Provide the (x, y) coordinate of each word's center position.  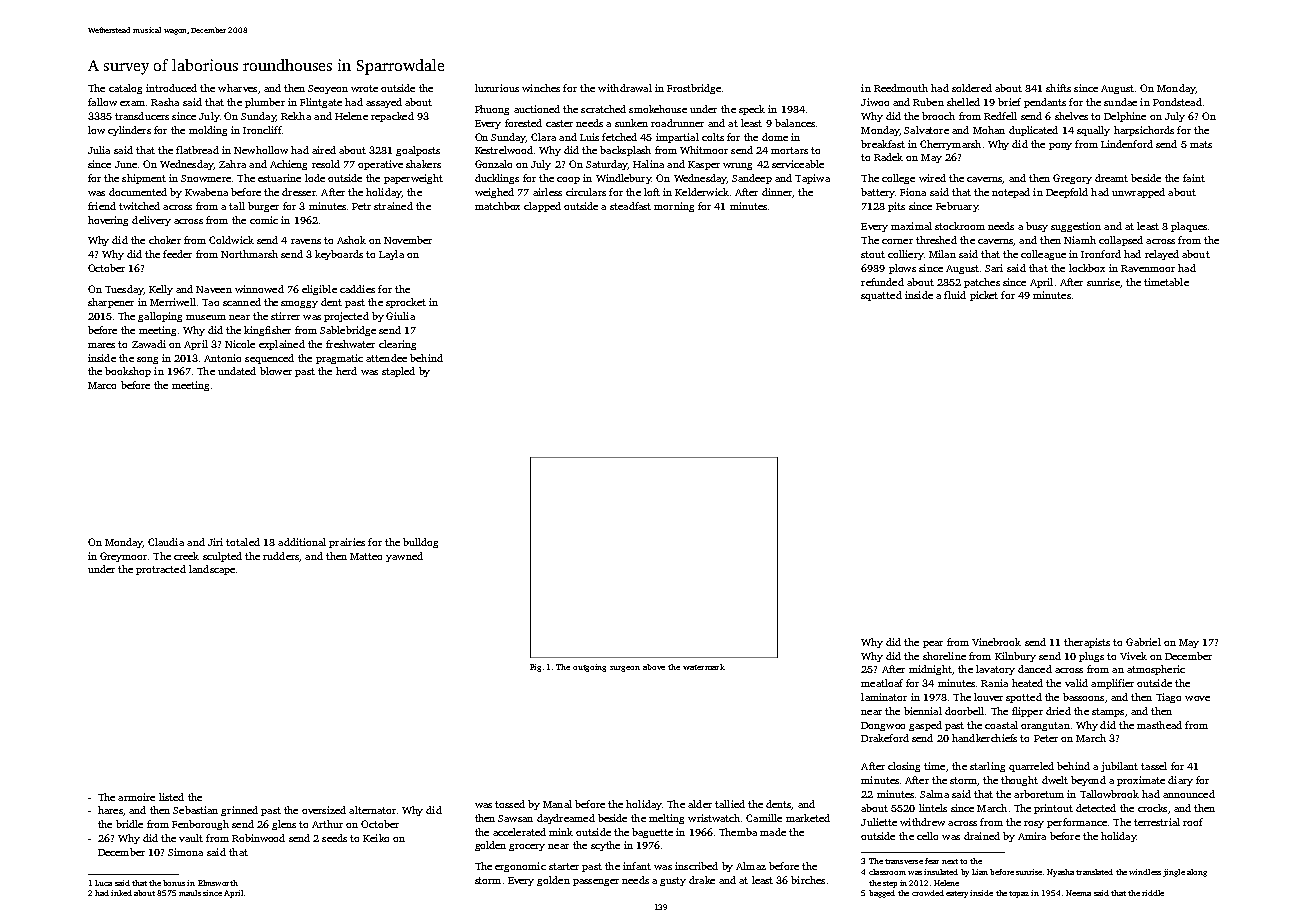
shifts (1058, 88)
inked (121, 893)
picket (984, 296)
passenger (596, 882)
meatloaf (882, 683)
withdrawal (625, 88)
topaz (1019, 894)
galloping (160, 317)
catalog (125, 89)
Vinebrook (996, 642)
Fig (535, 668)
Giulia (400, 316)
